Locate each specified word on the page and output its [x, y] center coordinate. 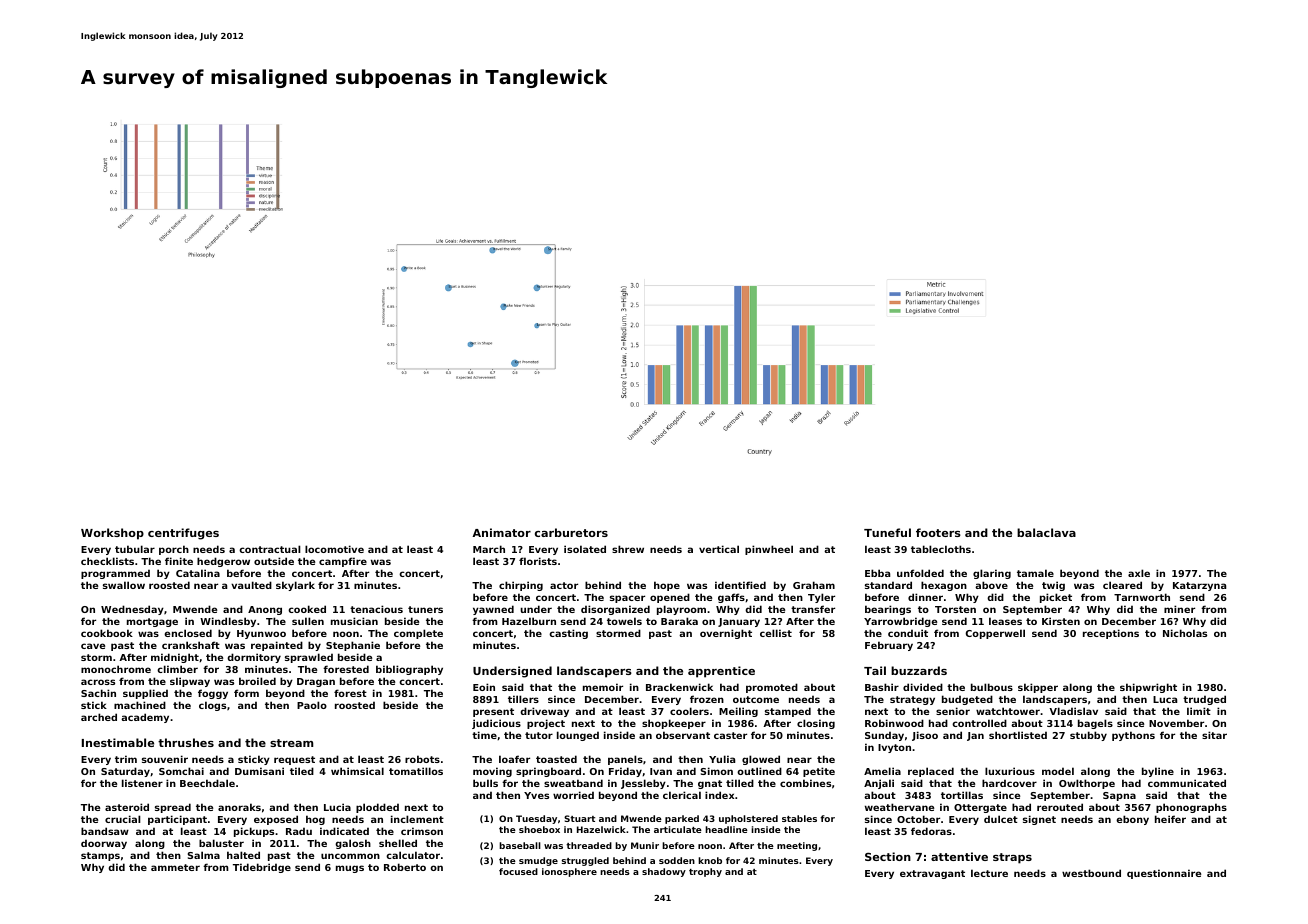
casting [568, 634]
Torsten [955, 609]
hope [667, 586]
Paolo [312, 705]
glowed [761, 760]
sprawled [309, 658]
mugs [350, 869]
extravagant [932, 874]
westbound [1091, 873]
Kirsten [1061, 621]
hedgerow [223, 562]
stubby [1088, 736]
